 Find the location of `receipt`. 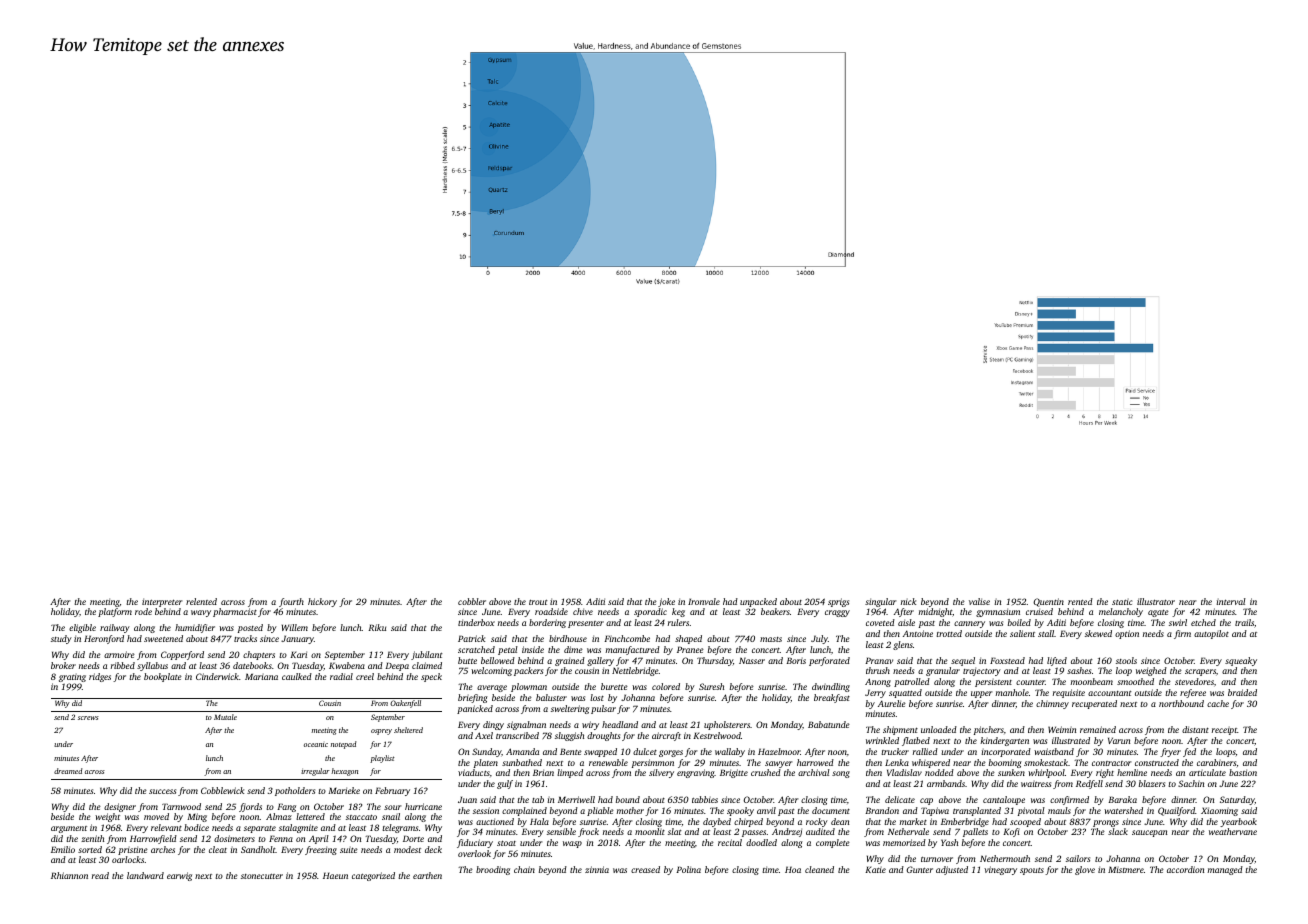

receipt is located at coordinates (1224, 731).
